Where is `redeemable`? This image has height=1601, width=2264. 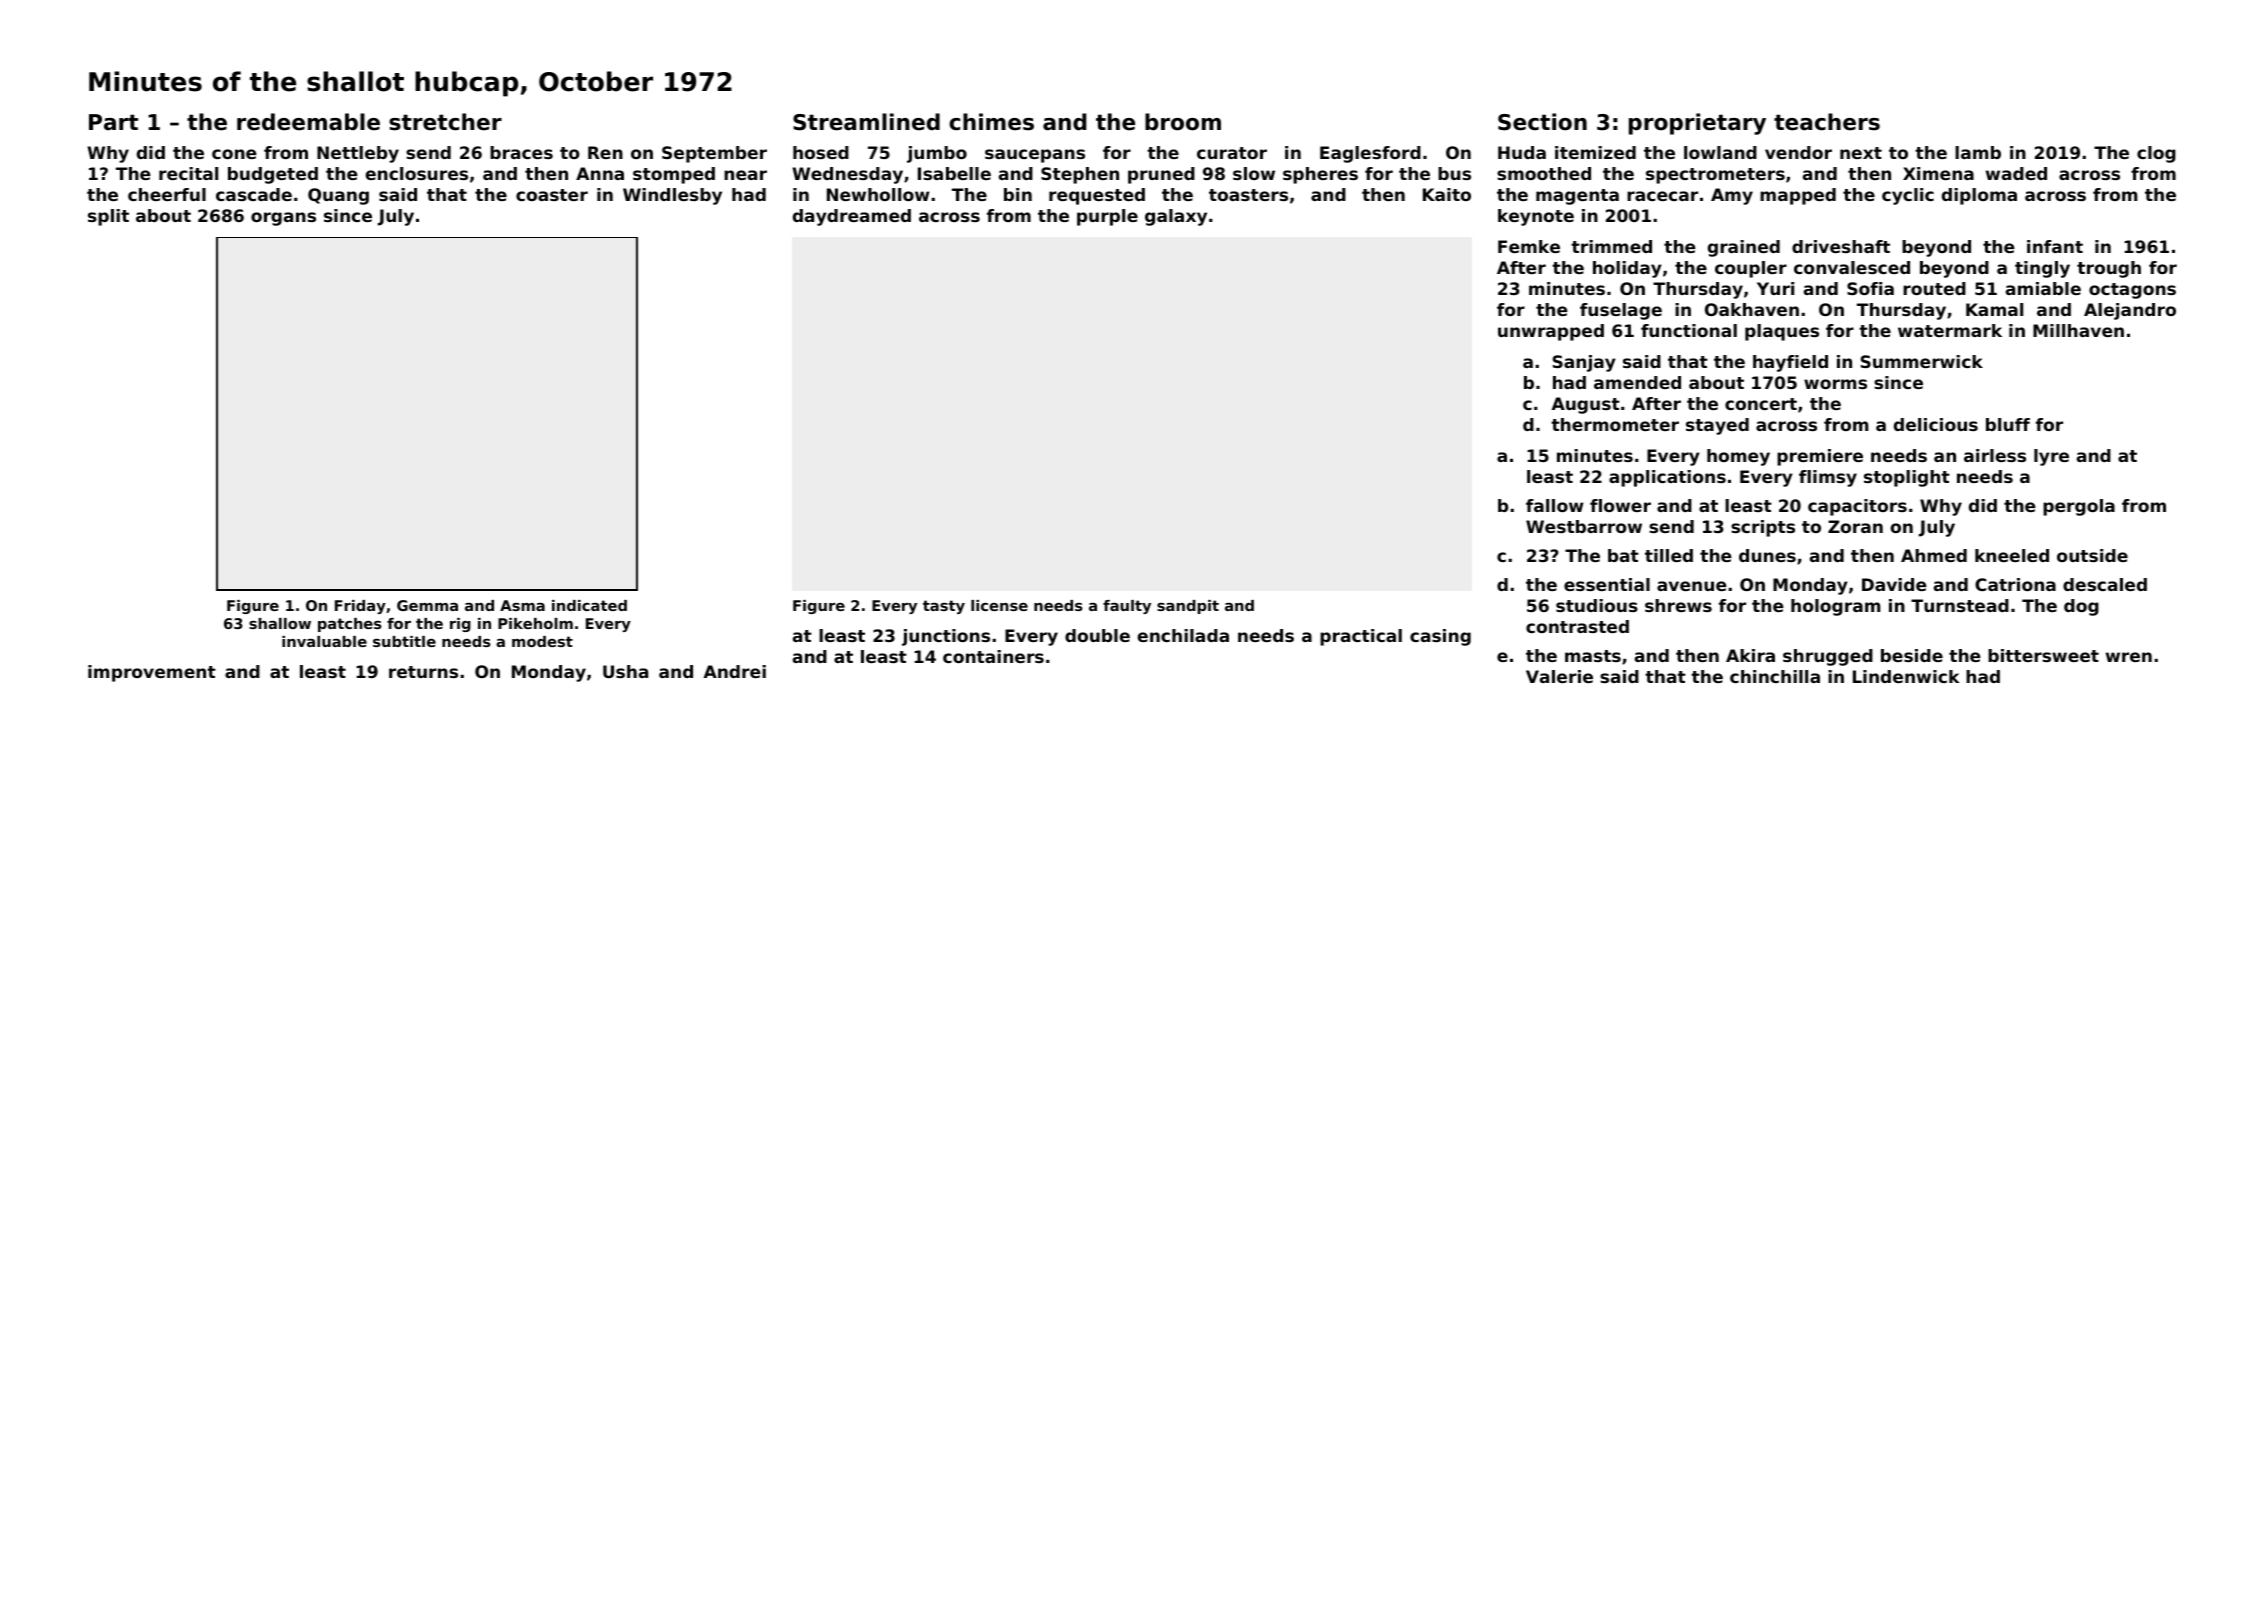 redeemable is located at coordinates (308, 122).
